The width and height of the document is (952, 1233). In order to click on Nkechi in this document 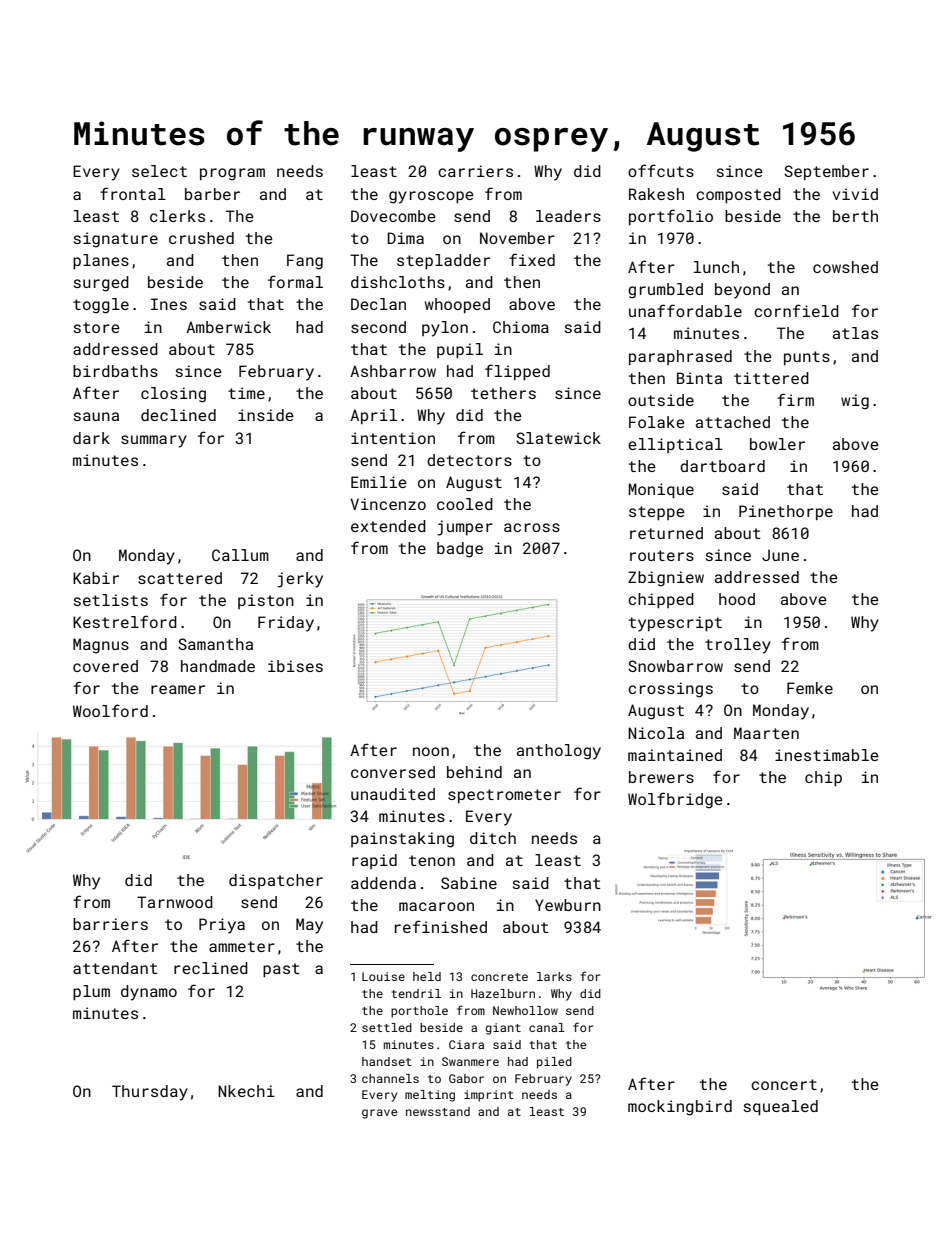, I will do `click(246, 1091)`.
